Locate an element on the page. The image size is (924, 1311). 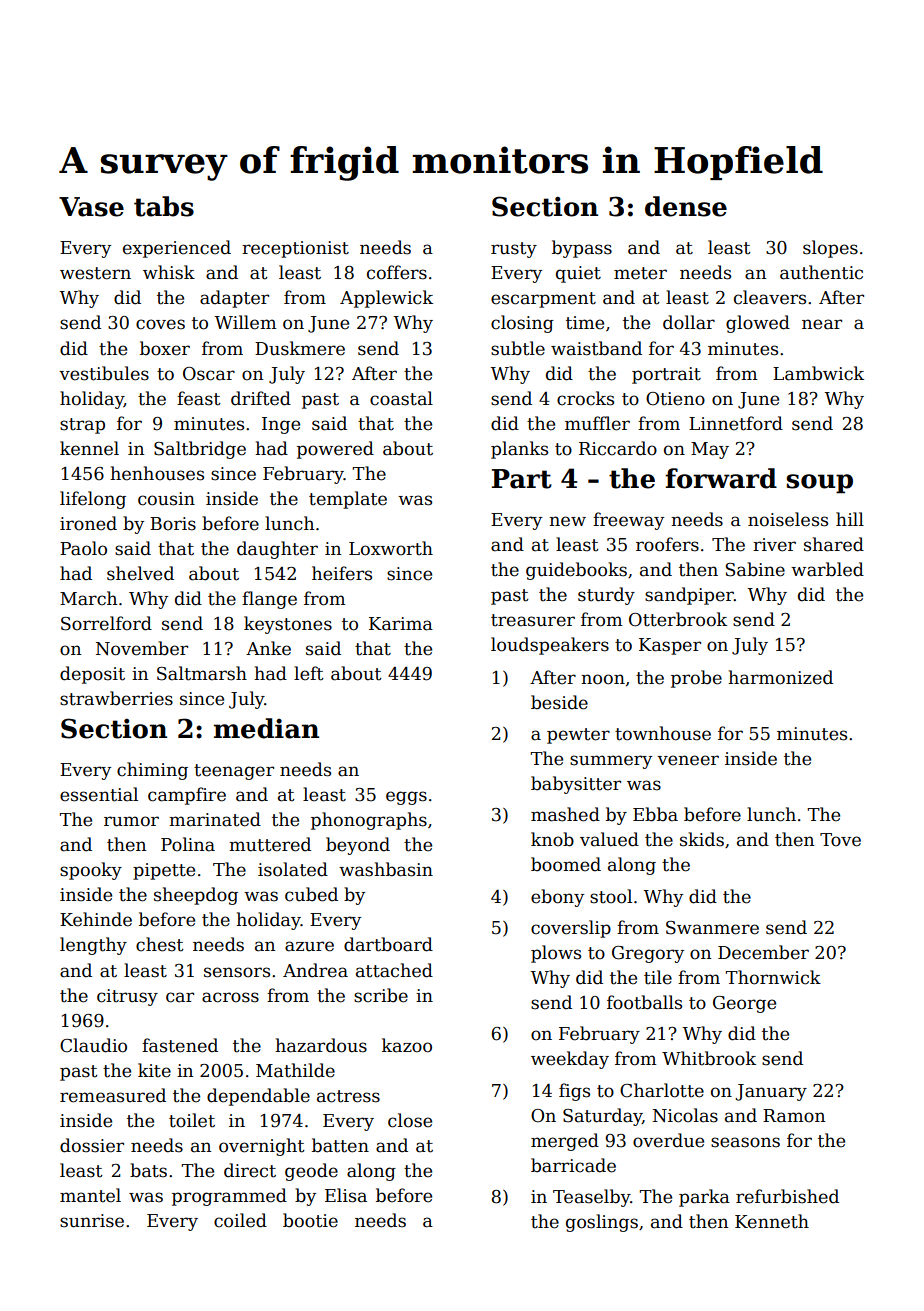
dense is located at coordinates (686, 206).
